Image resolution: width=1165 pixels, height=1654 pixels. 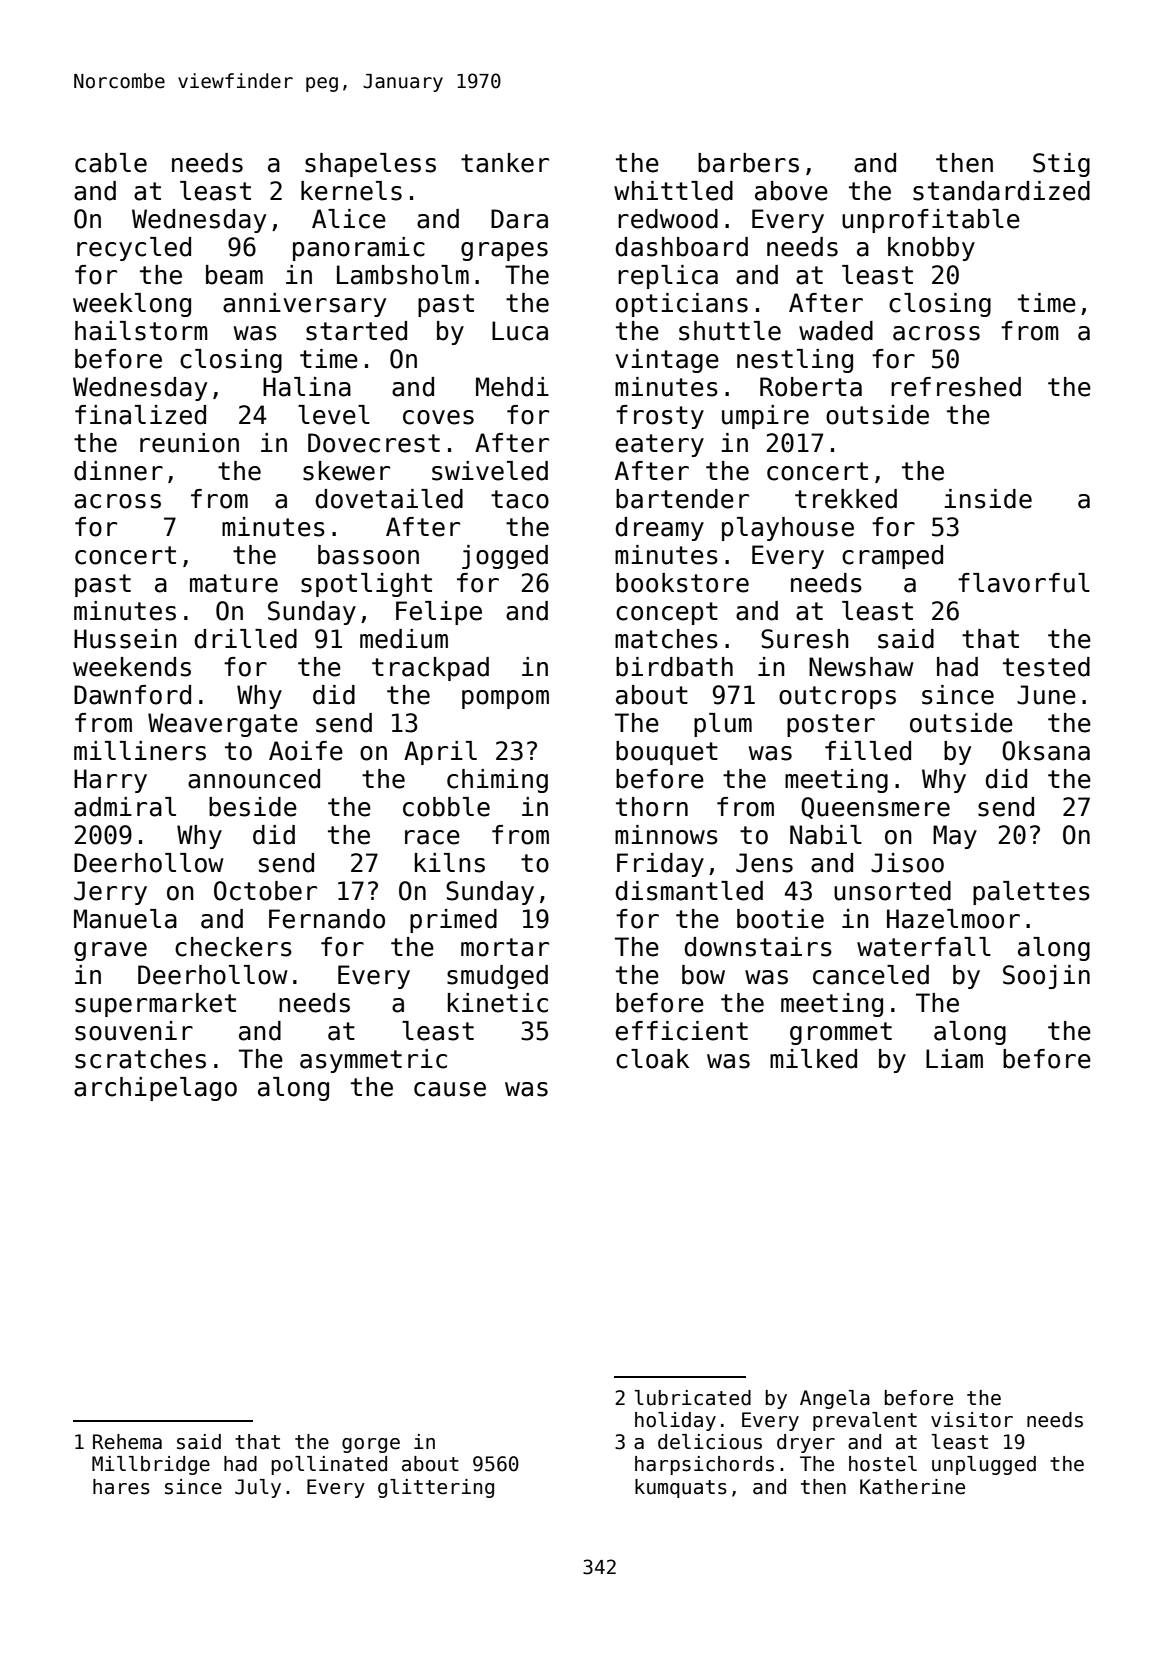 What do you see at coordinates (954, 1059) in the image?
I see `Liam` at bounding box center [954, 1059].
